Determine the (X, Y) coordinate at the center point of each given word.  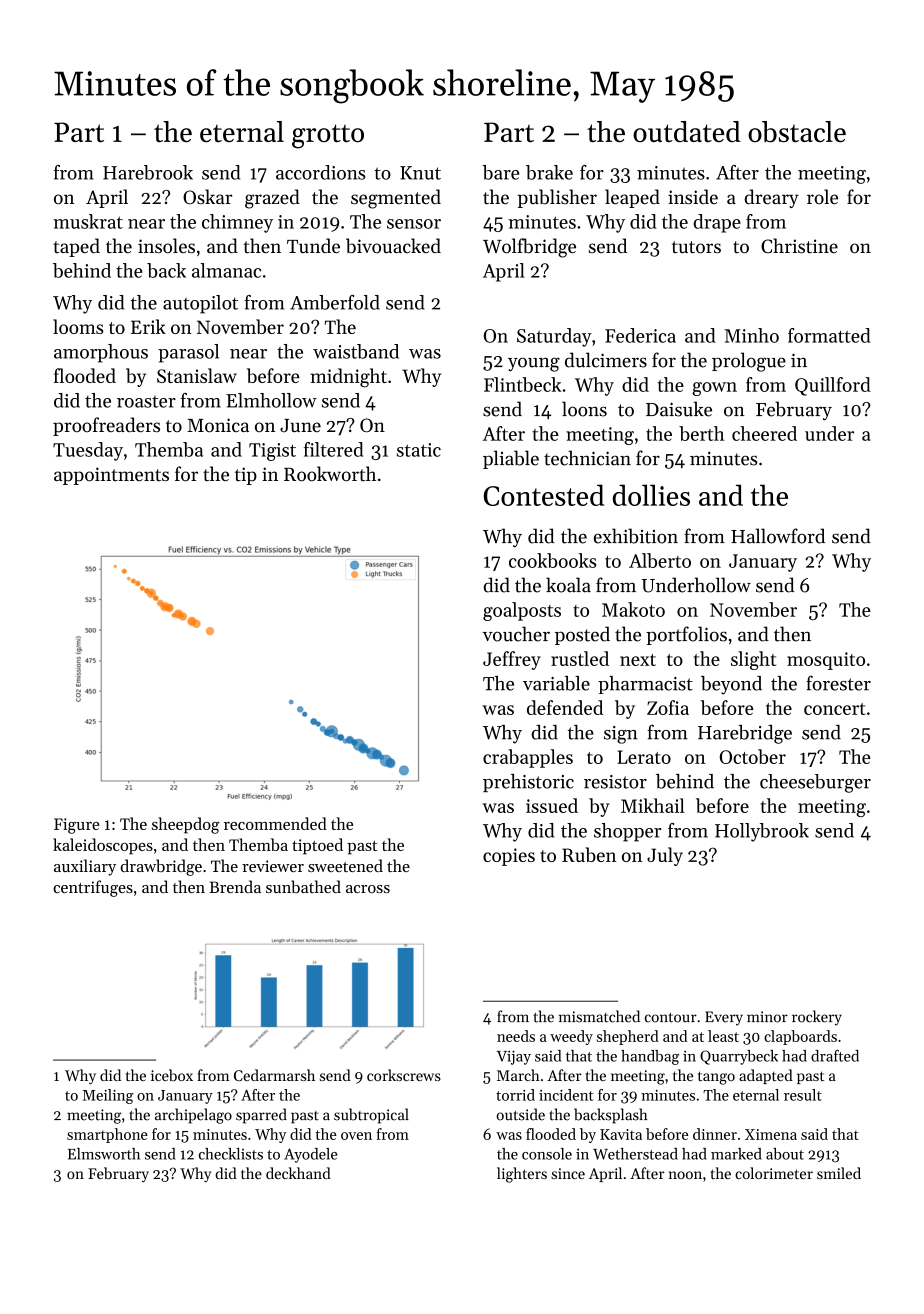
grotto (328, 136)
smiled (839, 1173)
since (568, 1173)
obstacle (797, 132)
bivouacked (393, 246)
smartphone (107, 1135)
